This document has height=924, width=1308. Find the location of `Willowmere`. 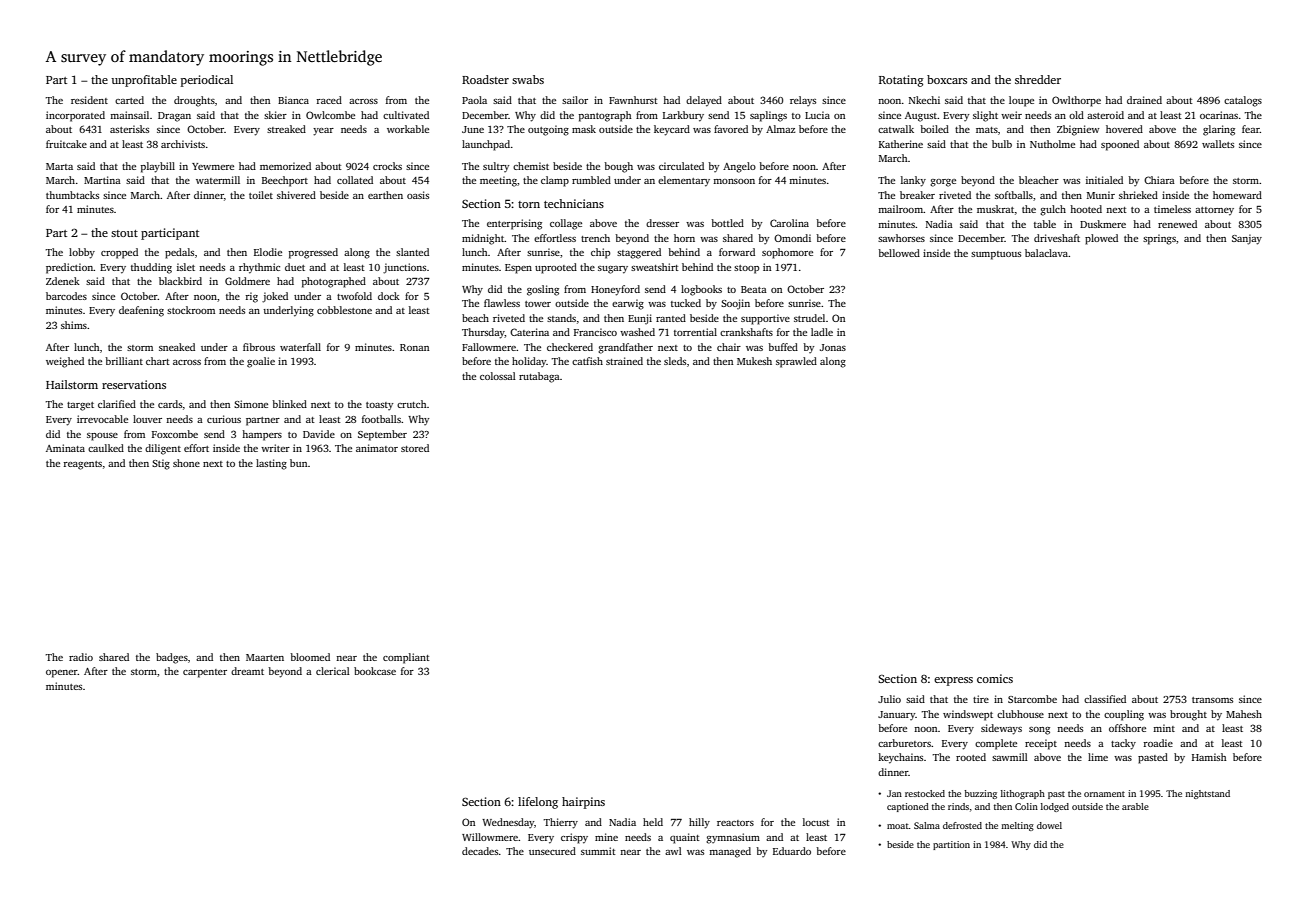

Willowmere is located at coordinates (490, 837).
